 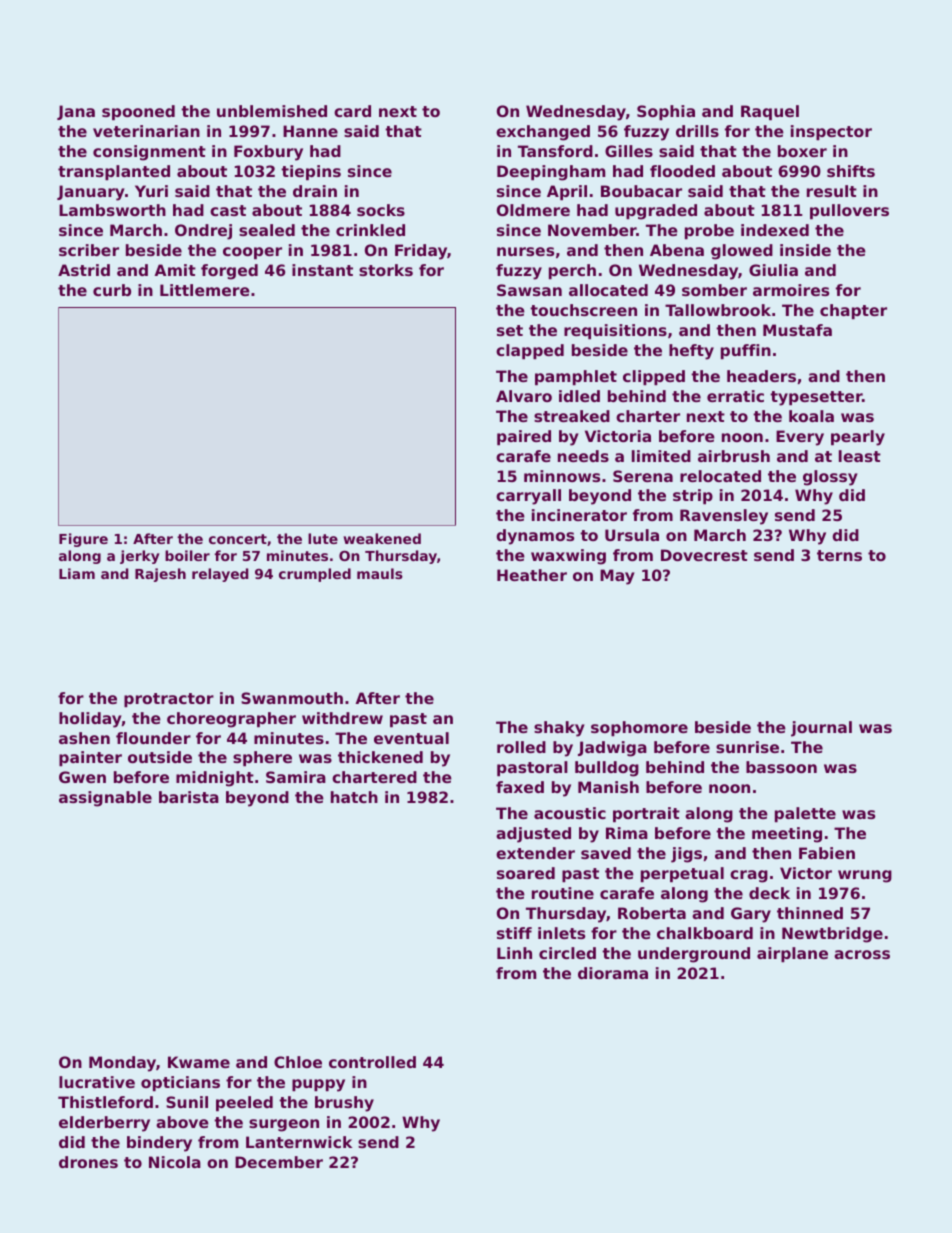 I want to click on sealed, so click(x=267, y=230).
